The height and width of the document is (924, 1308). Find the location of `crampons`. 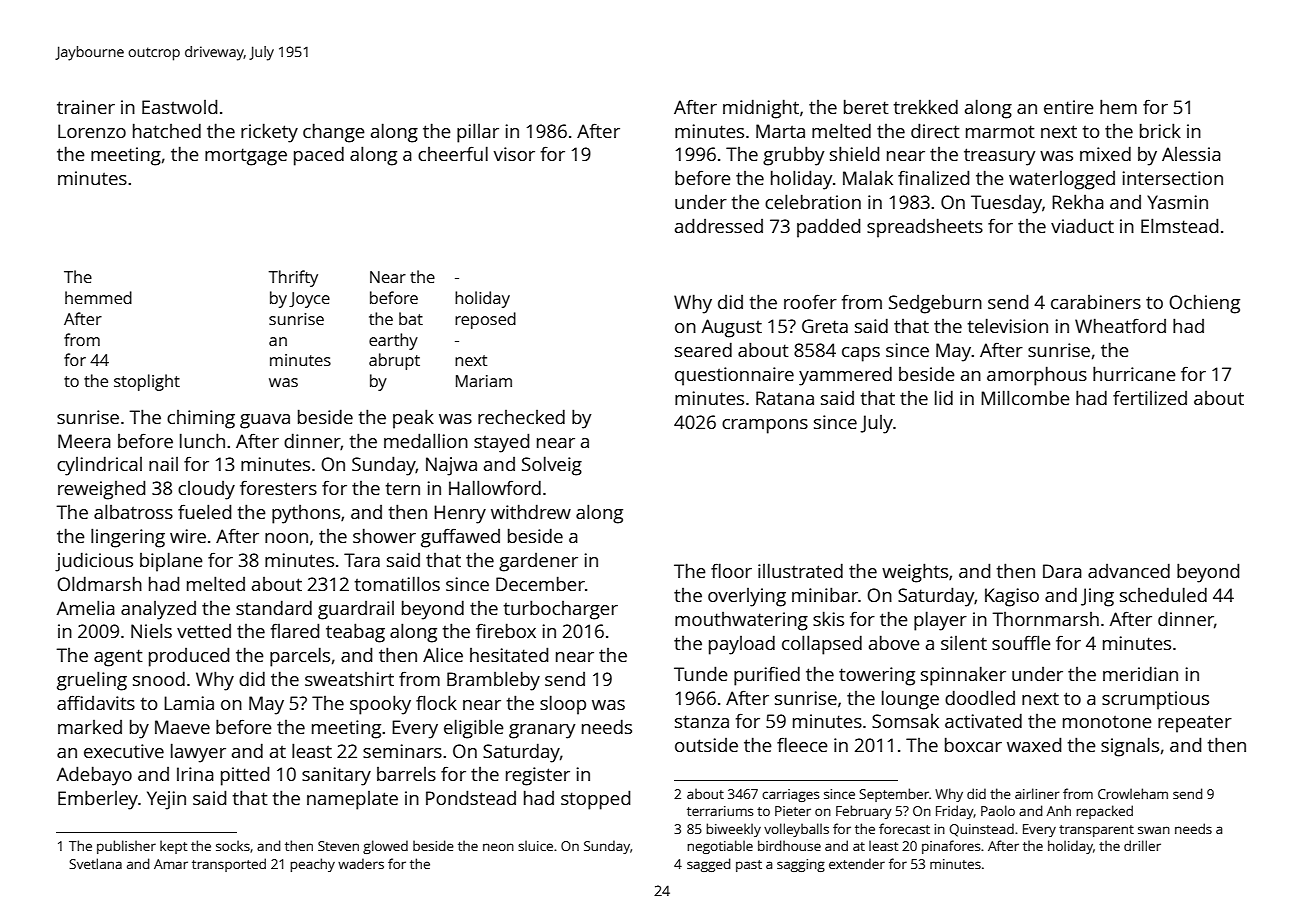

crampons is located at coordinates (765, 426).
